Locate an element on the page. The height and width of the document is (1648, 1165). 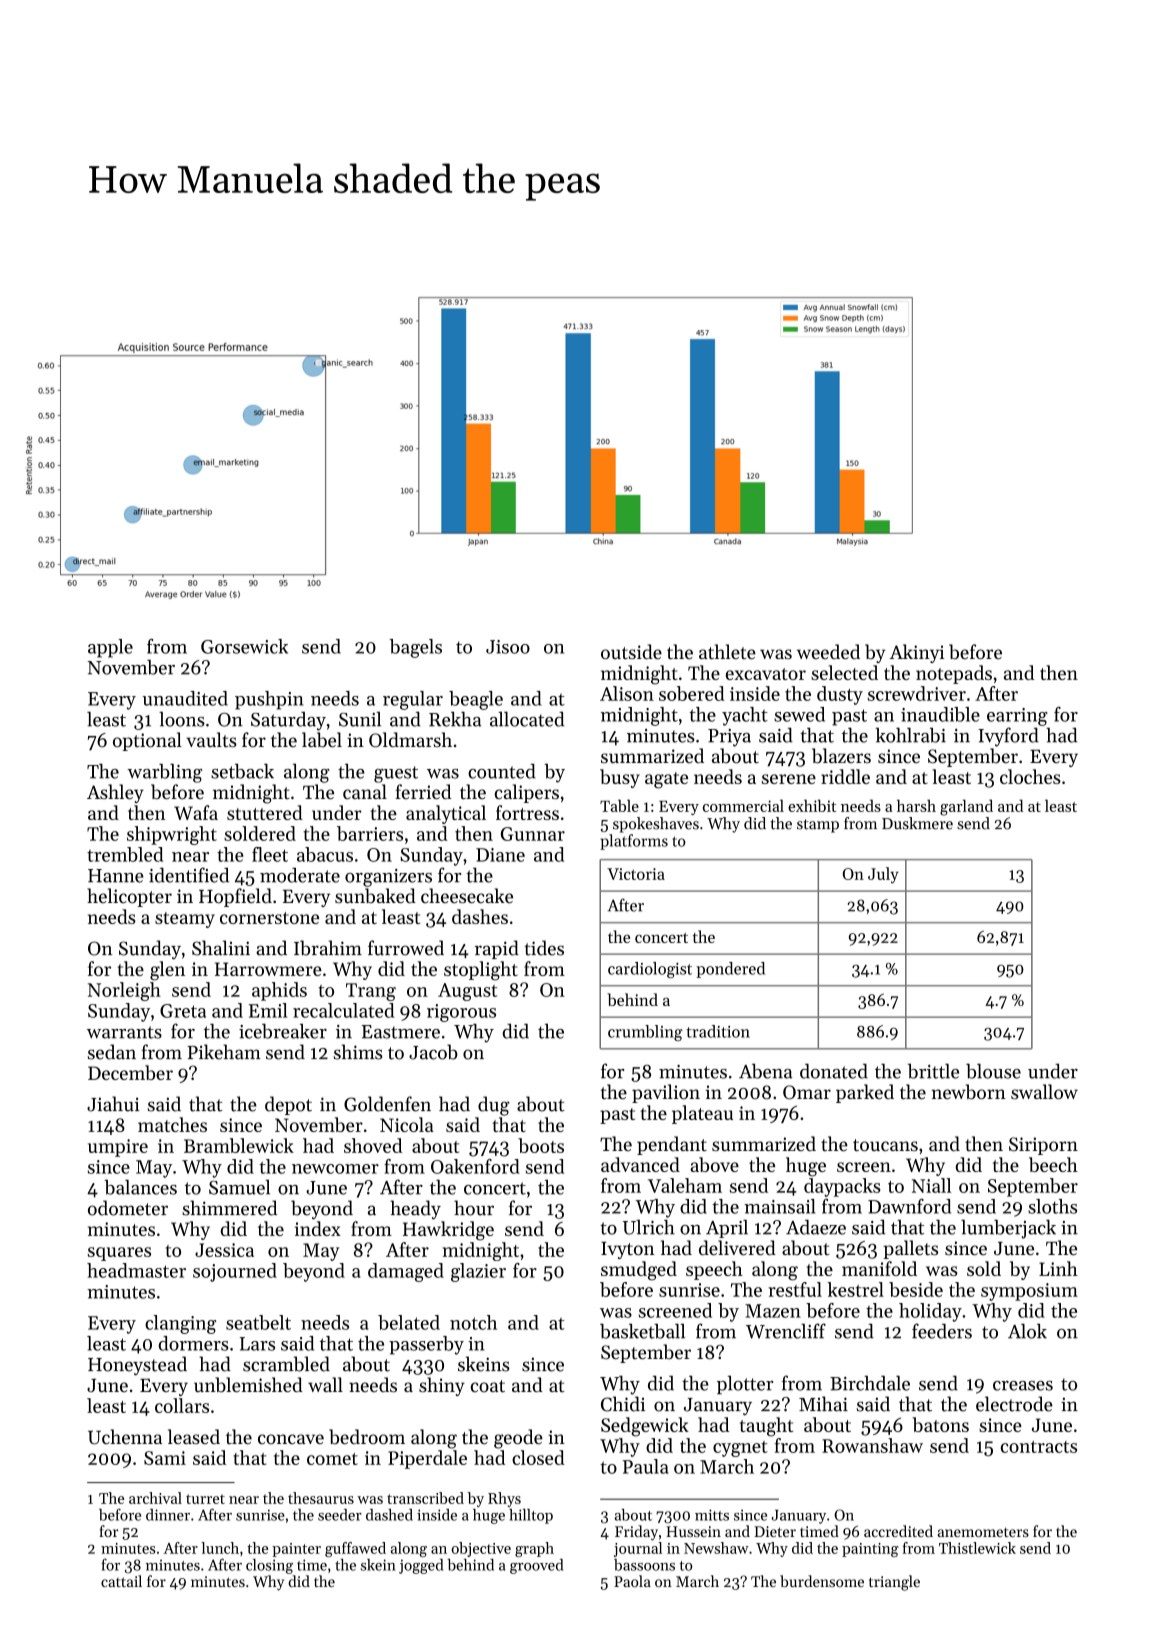
Akinyi is located at coordinates (916, 653).
